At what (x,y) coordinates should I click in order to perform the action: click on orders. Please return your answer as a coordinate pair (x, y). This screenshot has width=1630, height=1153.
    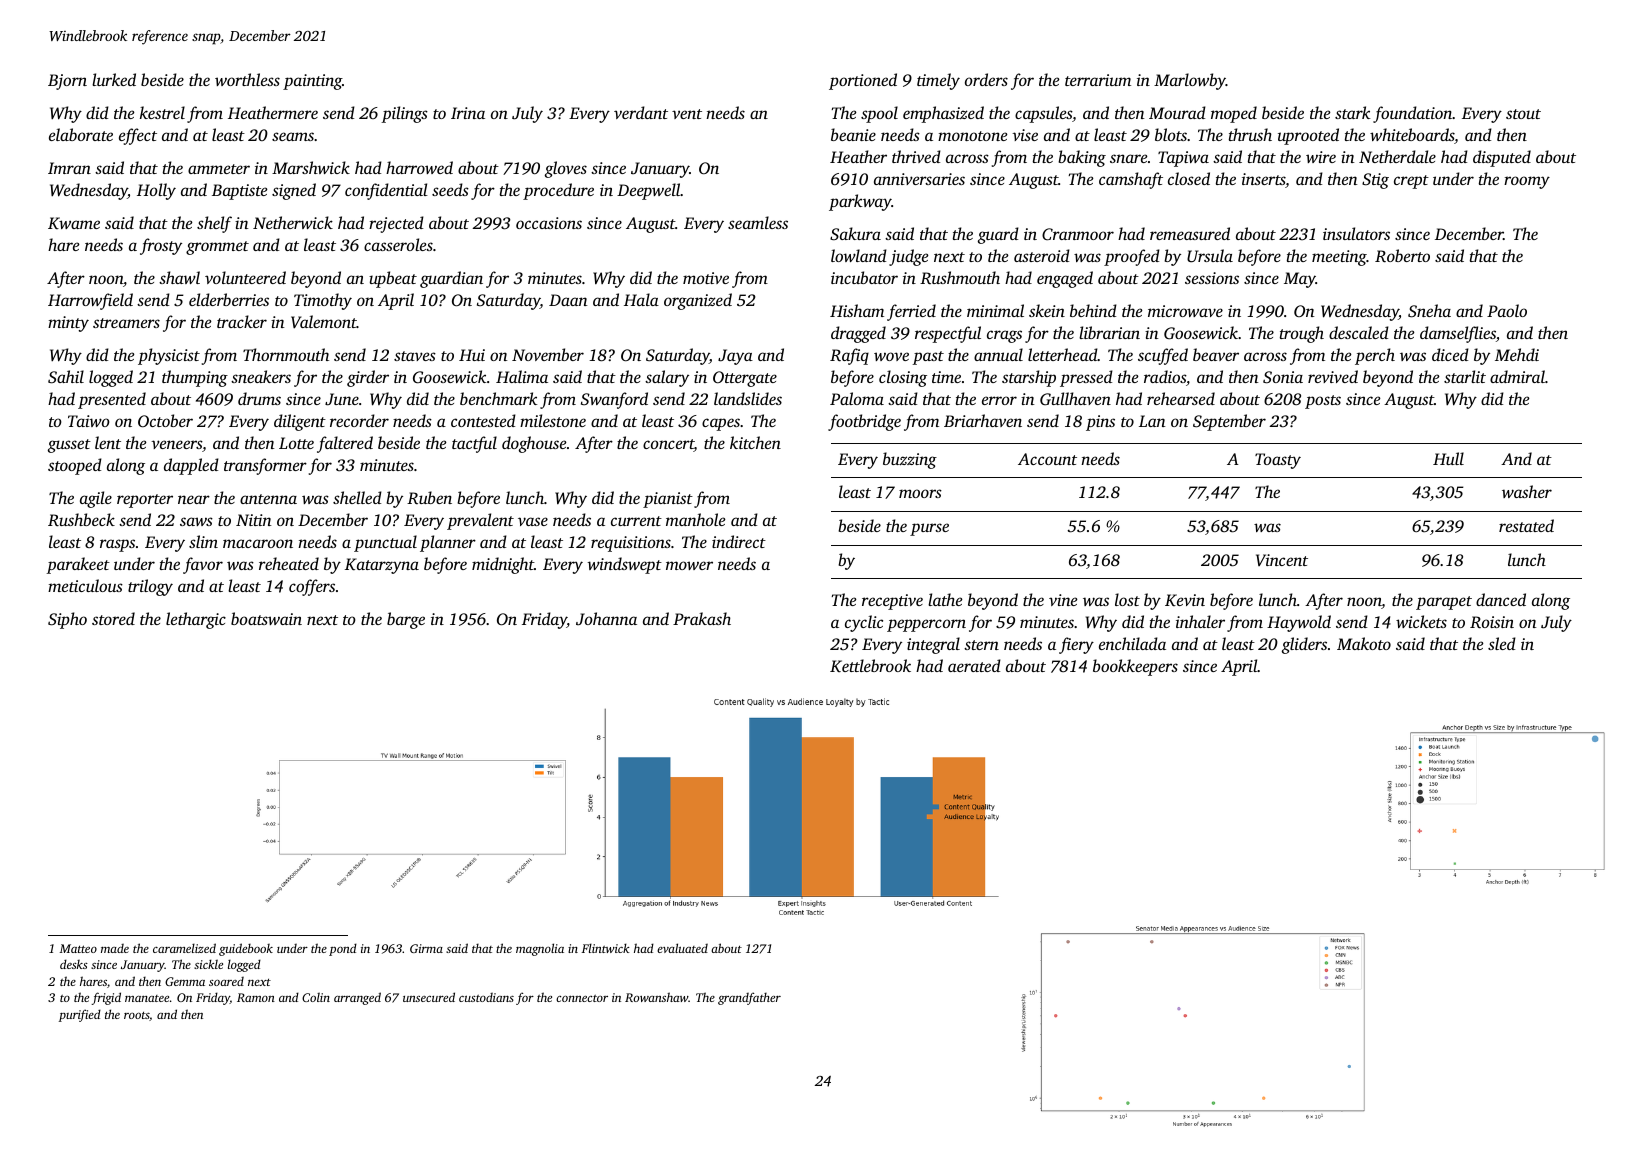
    Looking at the image, I should click on (986, 79).
